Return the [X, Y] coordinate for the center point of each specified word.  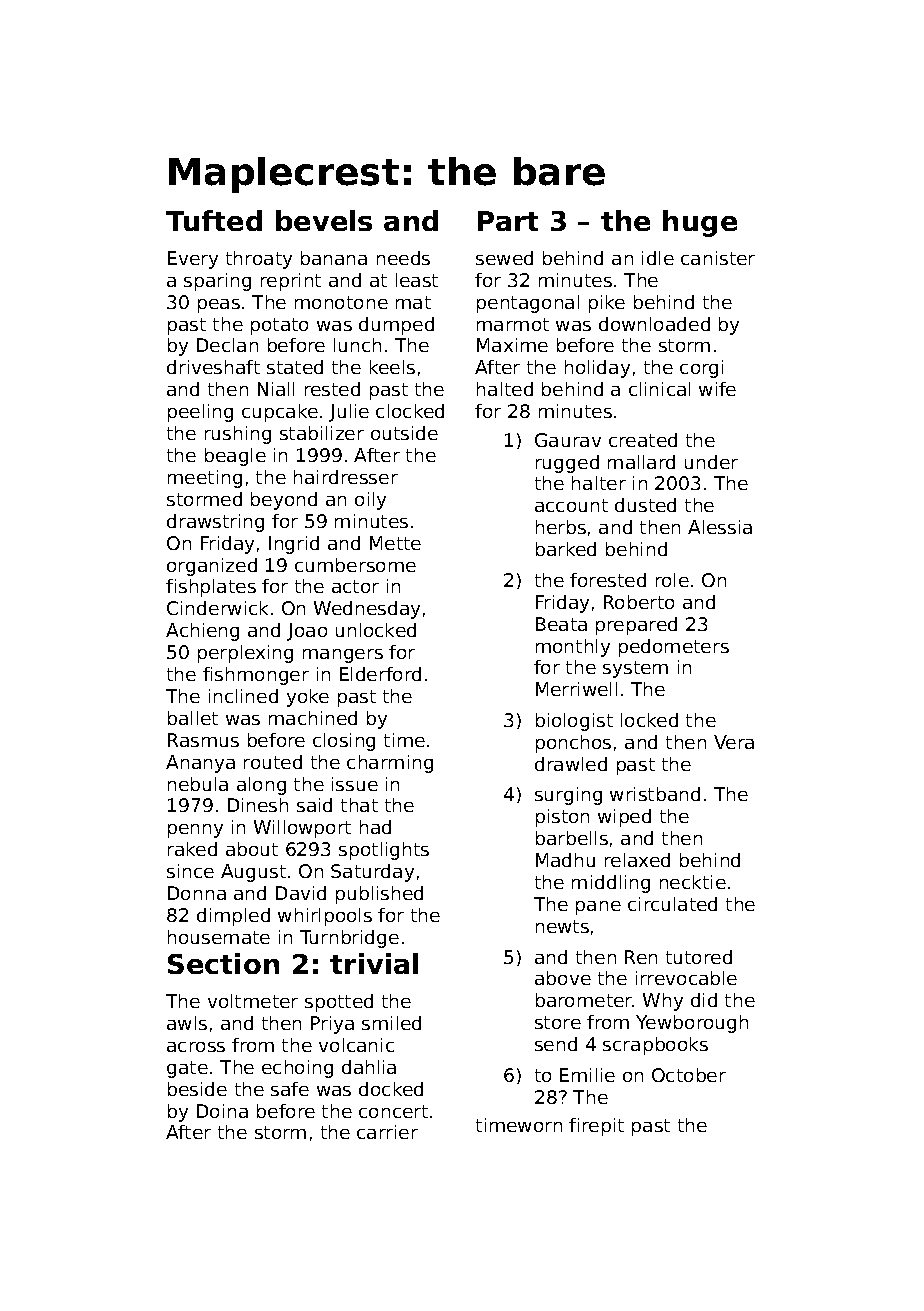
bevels [324, 220]
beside [197, 1089]
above [563, 978]
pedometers [674, 648]
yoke [308, 698]
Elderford [380, 674]
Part [508, 221]
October [689, 1075]
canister [718, 258]
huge [700, 223]
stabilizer [322, 433]
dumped [396, 326]
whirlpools [325, 917]
